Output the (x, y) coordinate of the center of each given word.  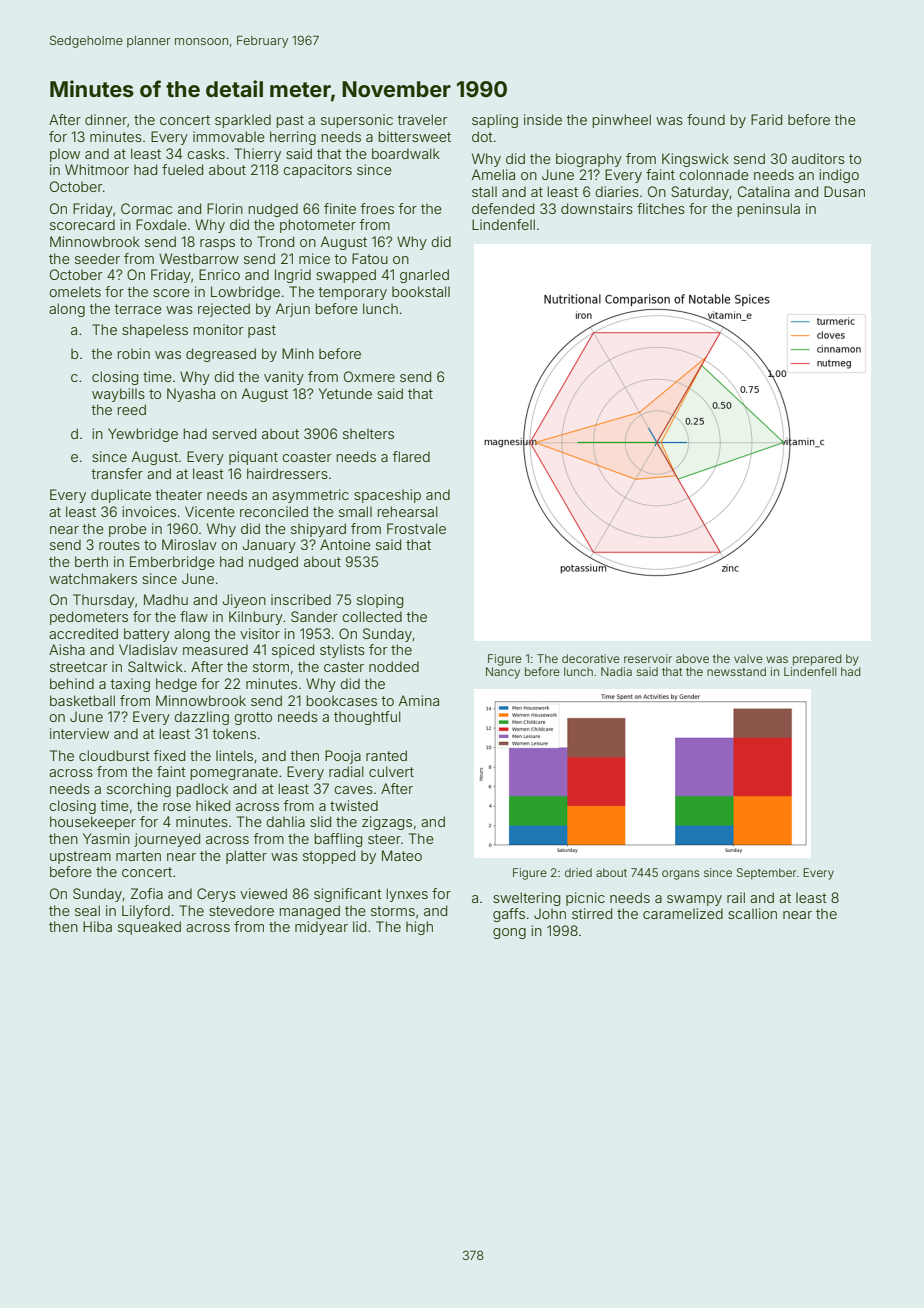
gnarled (424, 276)
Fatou (370, 258)
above (692, 658)
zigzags (387, 823)
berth (91, 561)
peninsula (769, 210)
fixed (169, 755)
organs (680, 875)
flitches (661, 208)
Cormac (146, 208)
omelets (75, 291)
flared (411, 456)
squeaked (149, 928)
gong (509, 933)
